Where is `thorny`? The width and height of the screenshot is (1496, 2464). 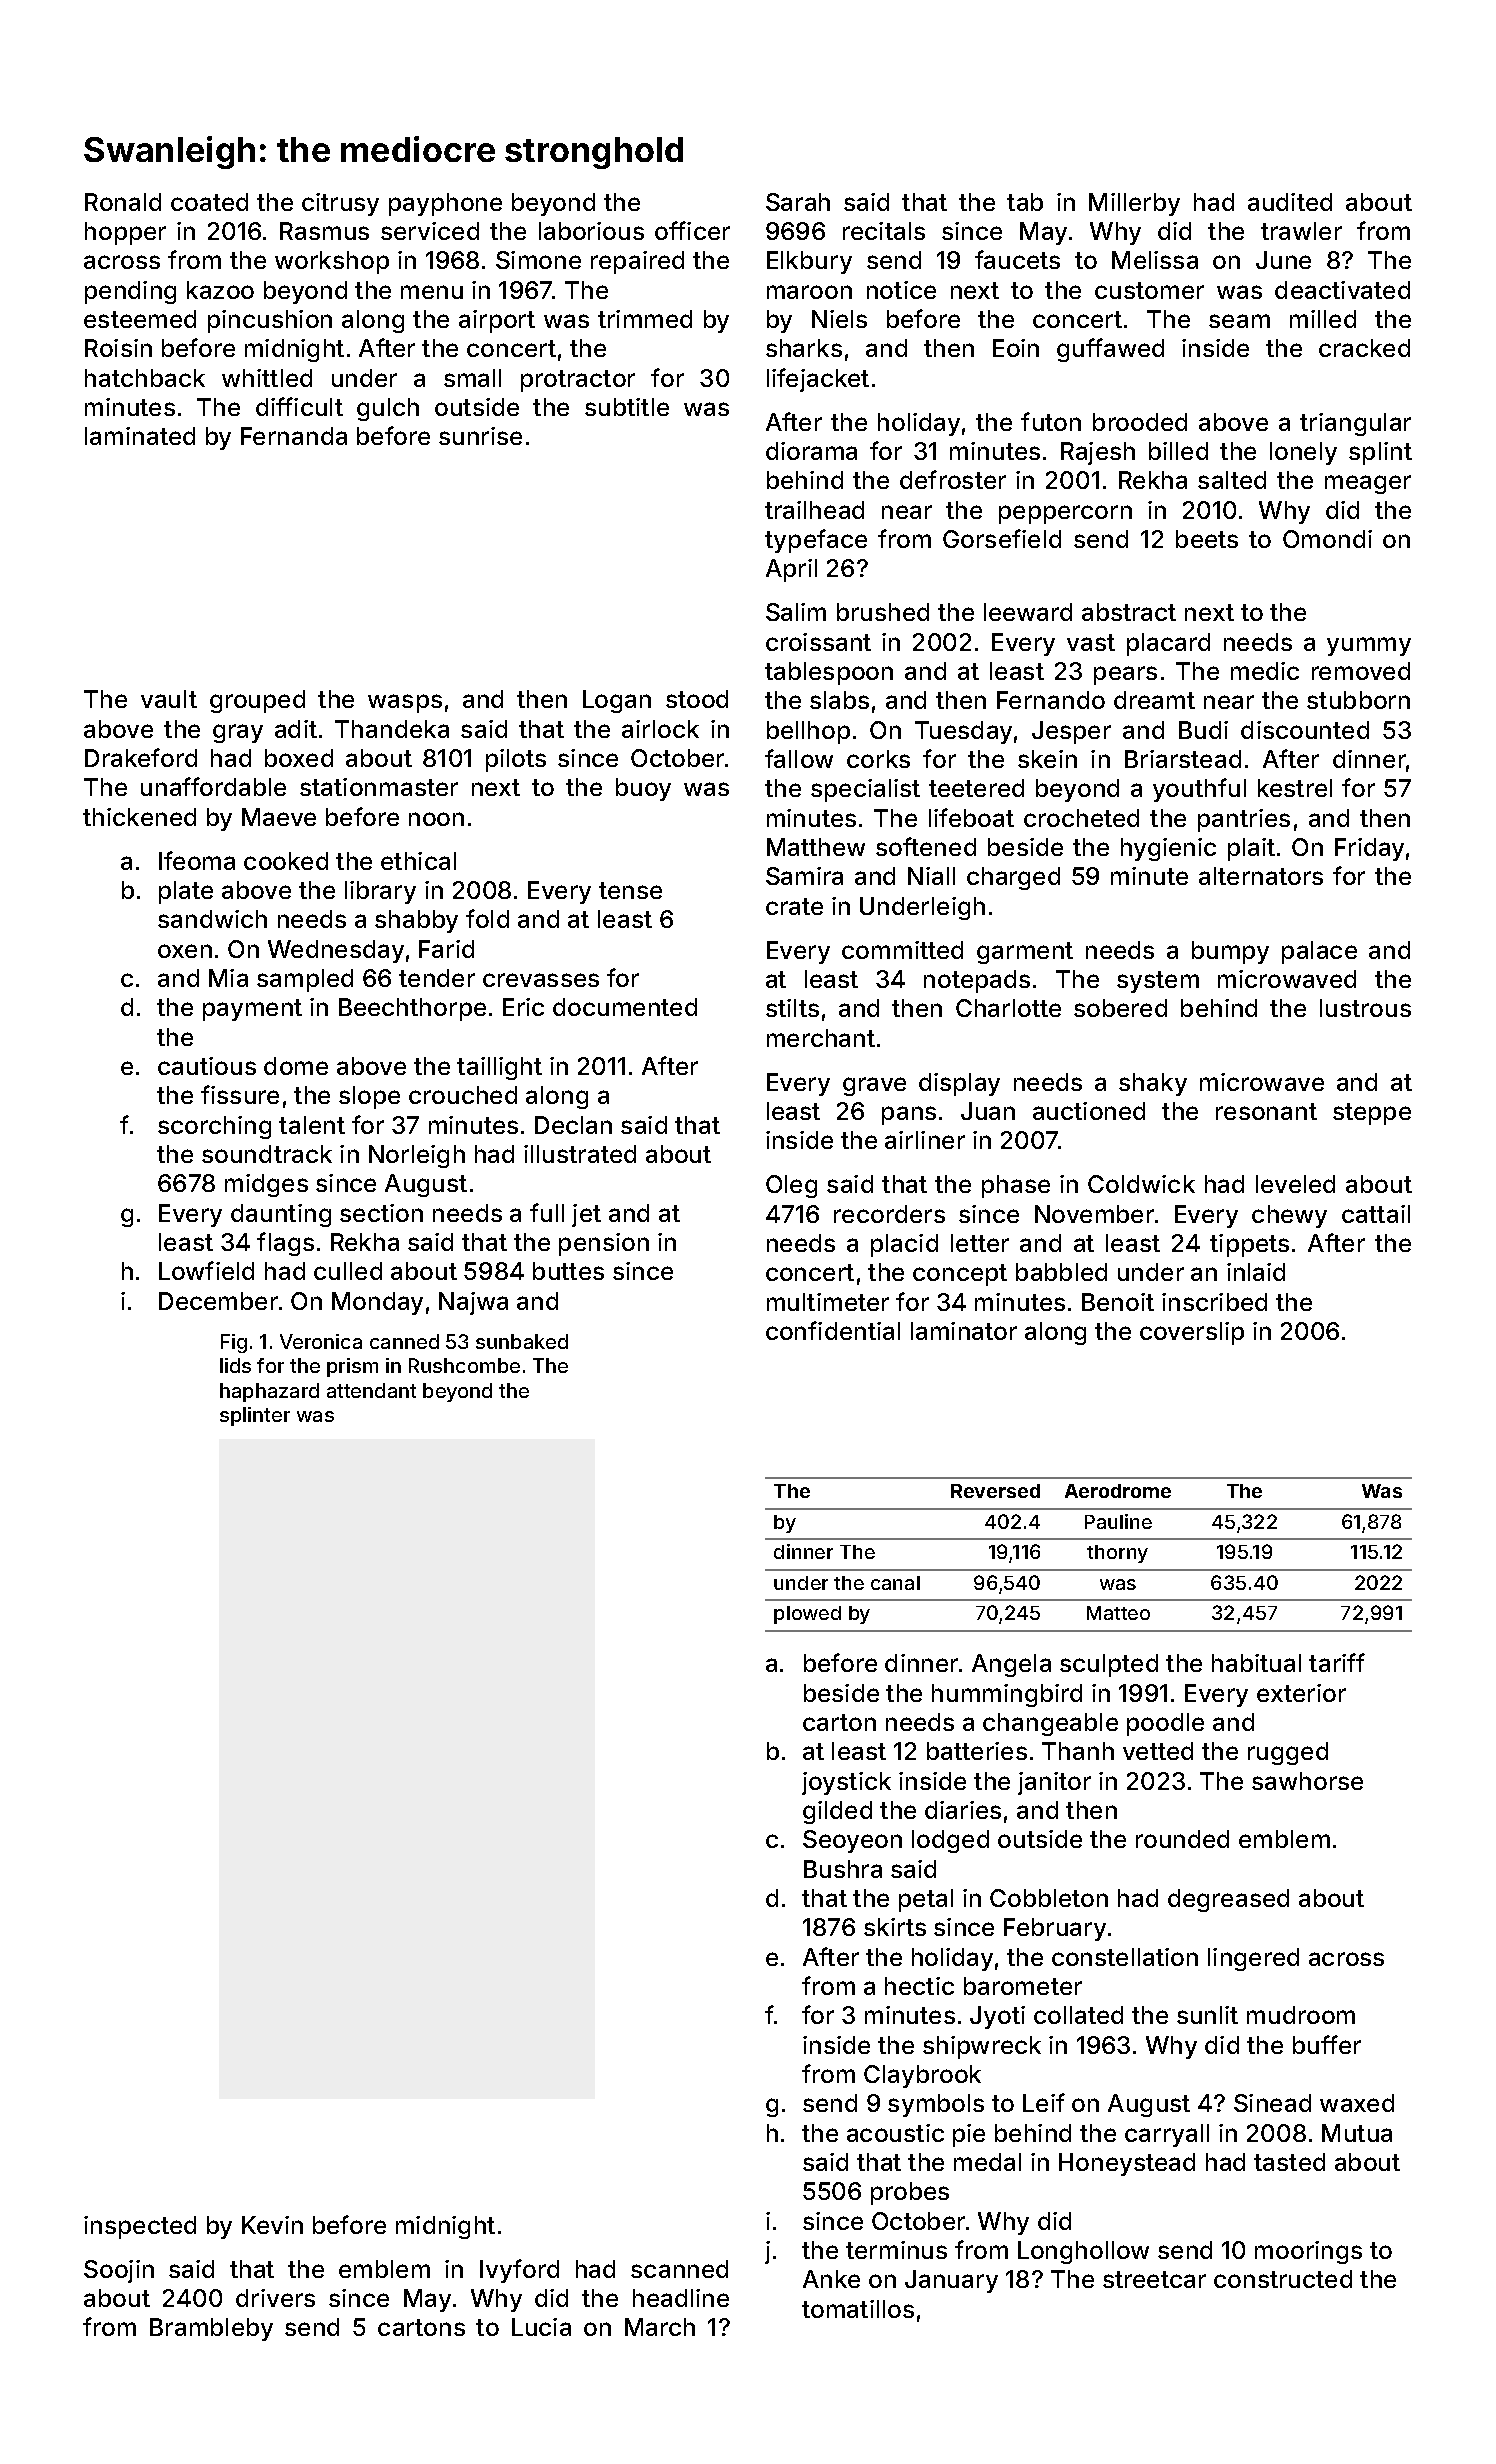 thorny is located at coordinates (1117, 1554).
